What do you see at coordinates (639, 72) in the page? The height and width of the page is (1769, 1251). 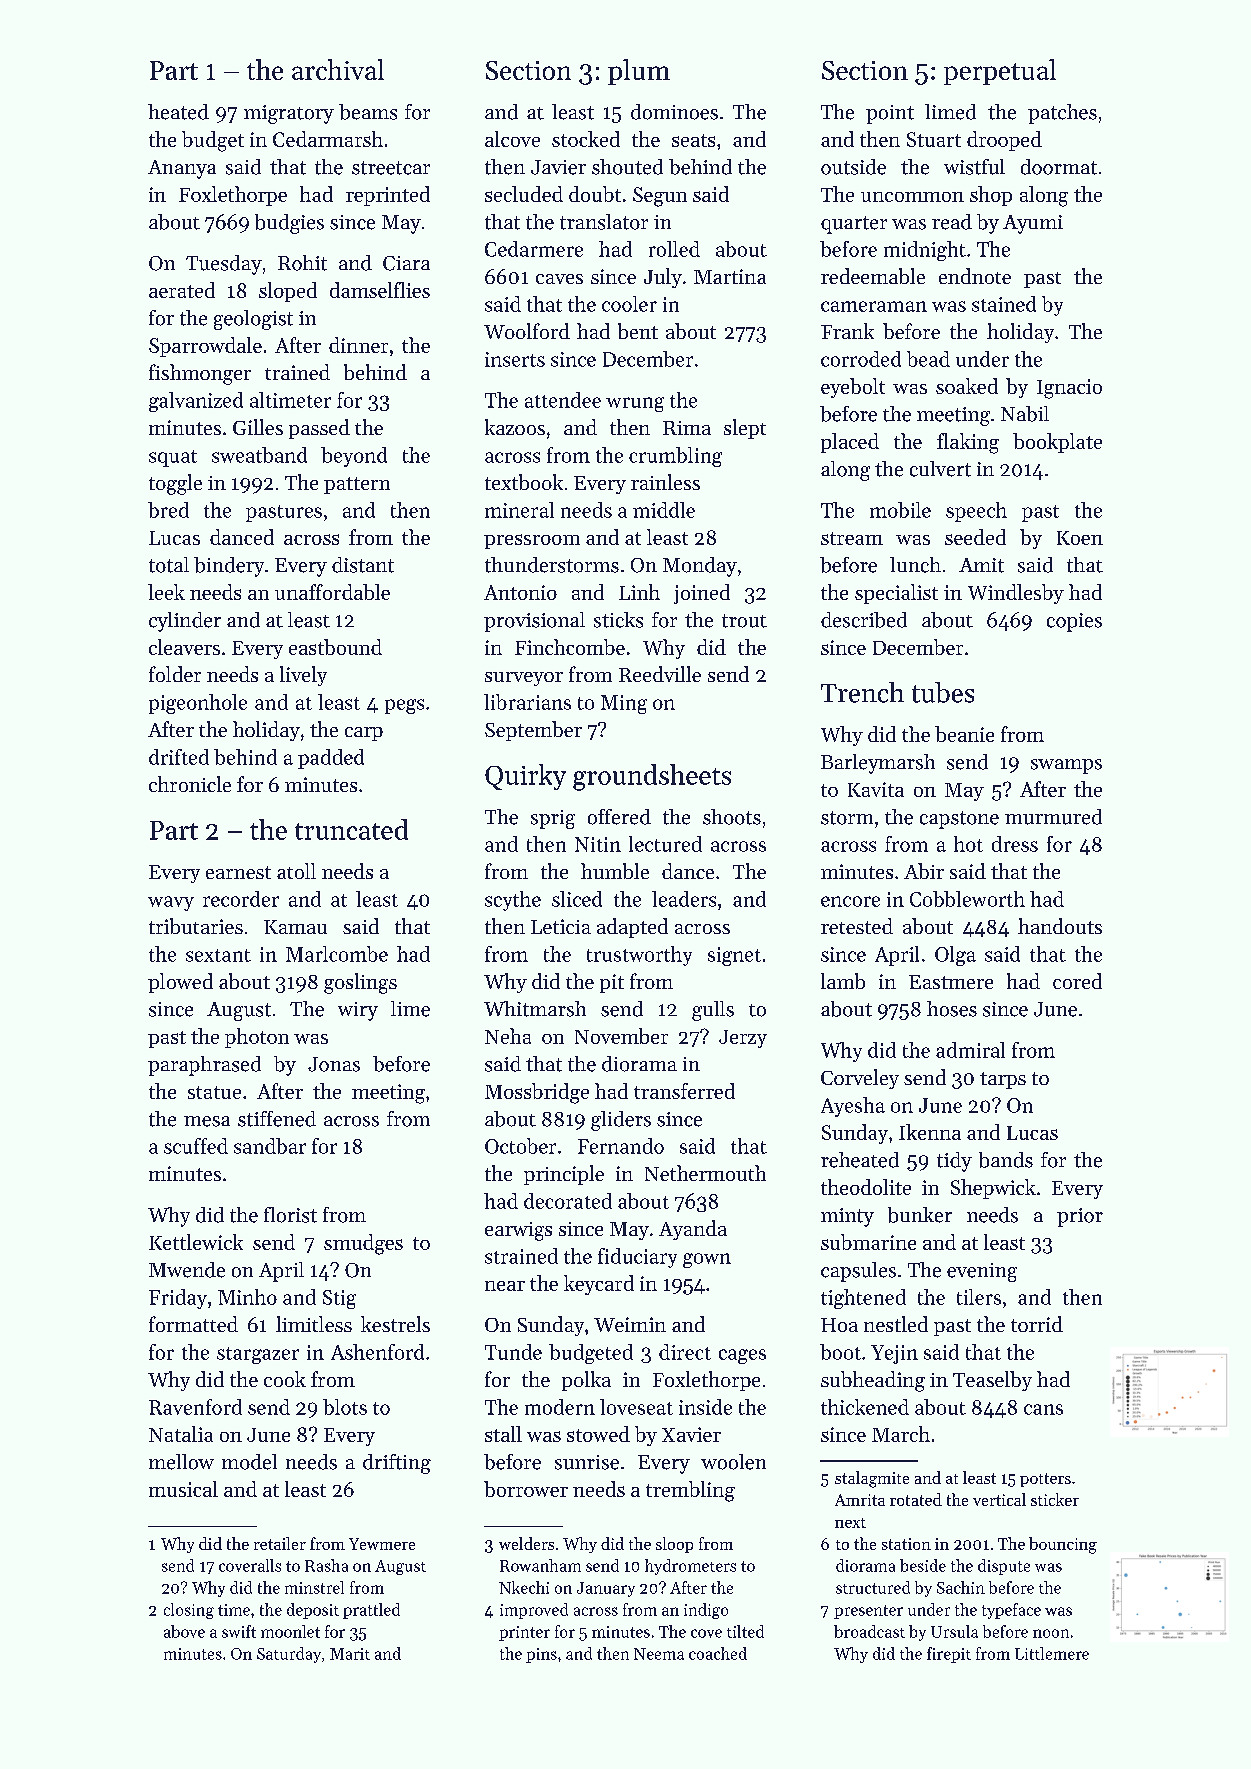 I see `plum` at bounding box center [639, 72].
